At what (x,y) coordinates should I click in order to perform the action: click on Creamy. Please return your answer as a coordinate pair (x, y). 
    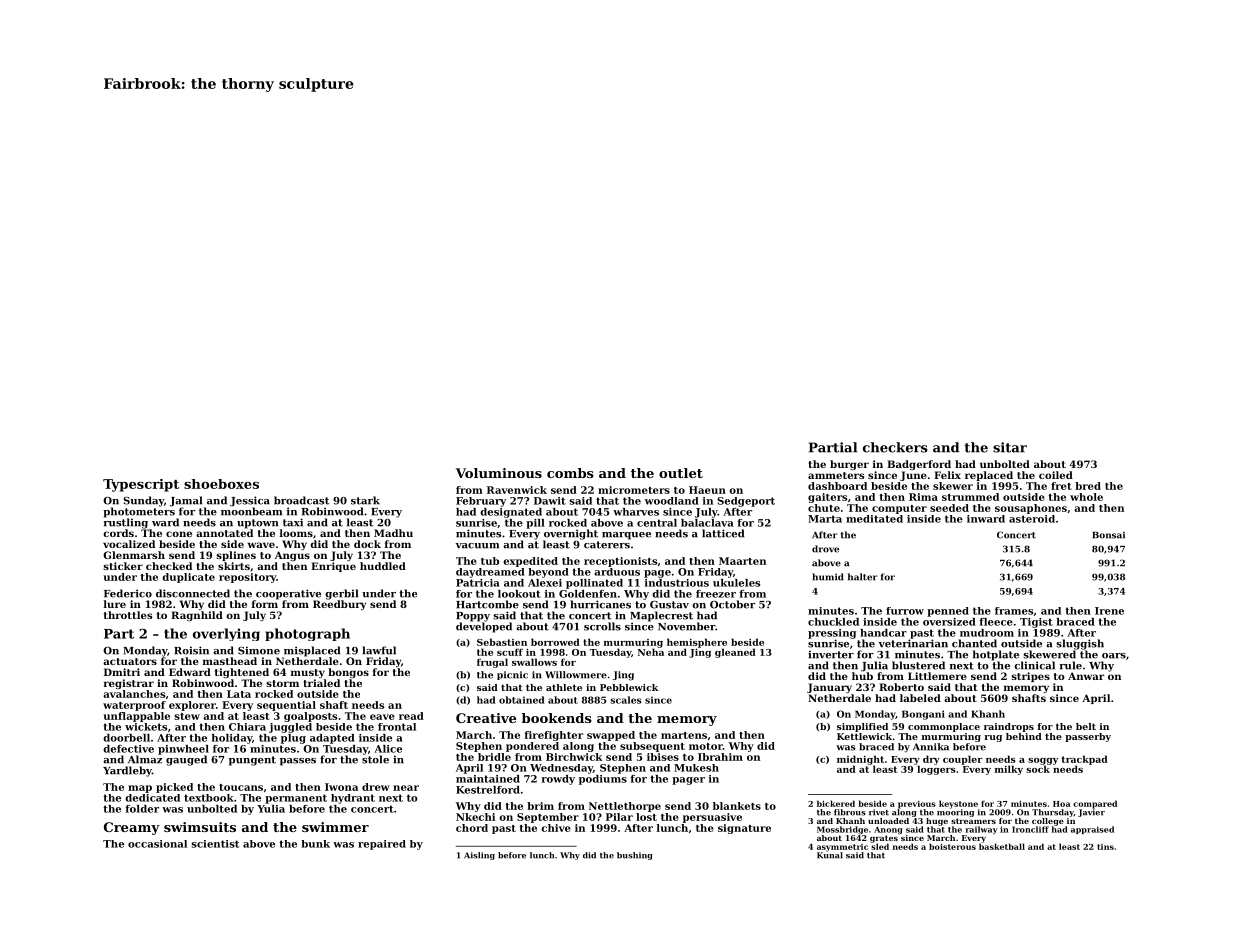
    Looking at the image, I should click on (132, 828).
